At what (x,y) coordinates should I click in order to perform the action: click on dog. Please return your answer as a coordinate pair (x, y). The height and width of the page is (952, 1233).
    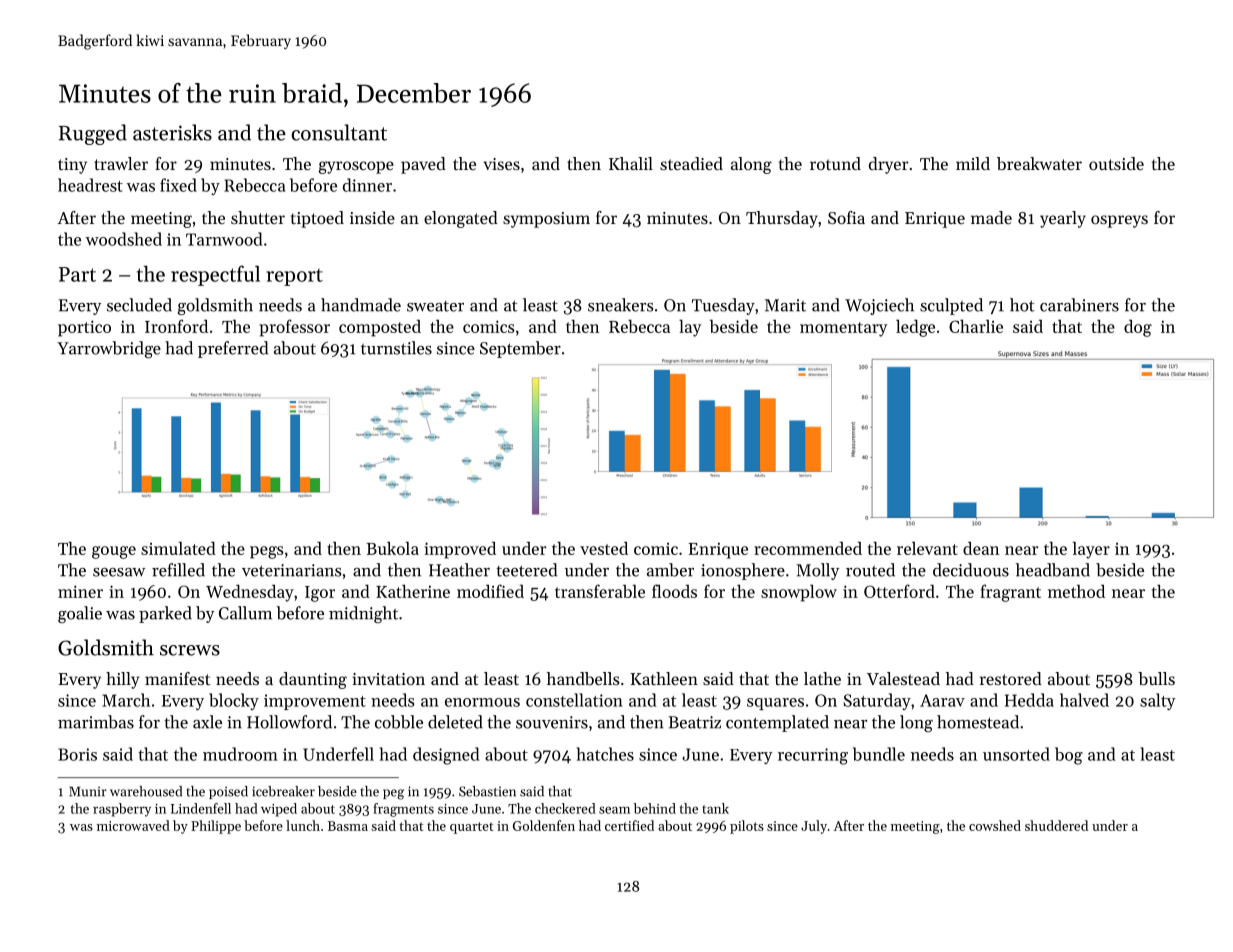
    Looking at the image, I should click on (1138, 328).
